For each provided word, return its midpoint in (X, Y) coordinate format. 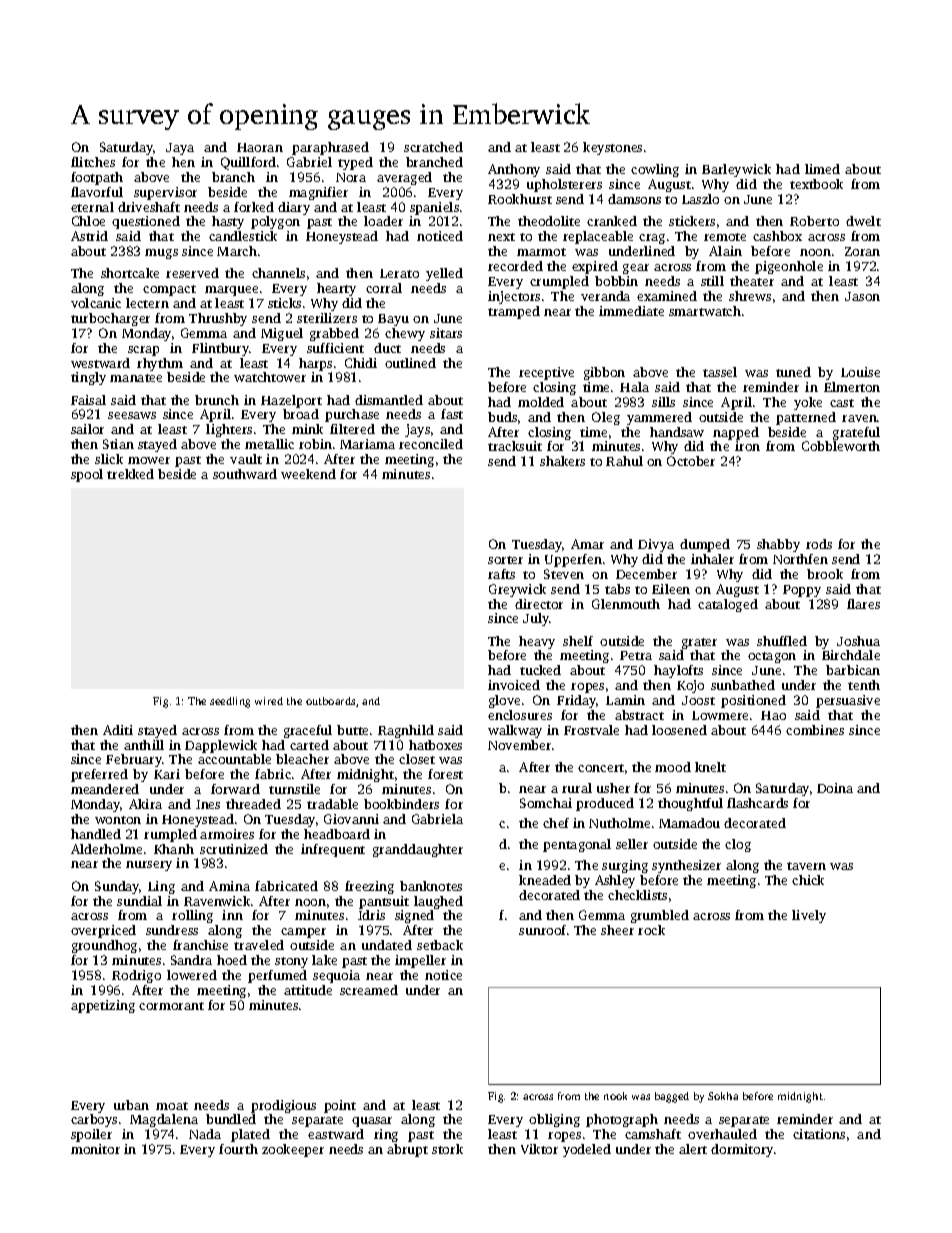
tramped (514, 312)
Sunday (117, 887)
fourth (238, 1149)
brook (825, 574)
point (340, 1106)
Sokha (723, 1096)
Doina (835, 788)
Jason (862, 296)
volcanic (96, 303)
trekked (130, 474)
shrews (750, 296)
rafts (501, 574)
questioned (146, 222)
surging (625, 866)
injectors (514, 297)
